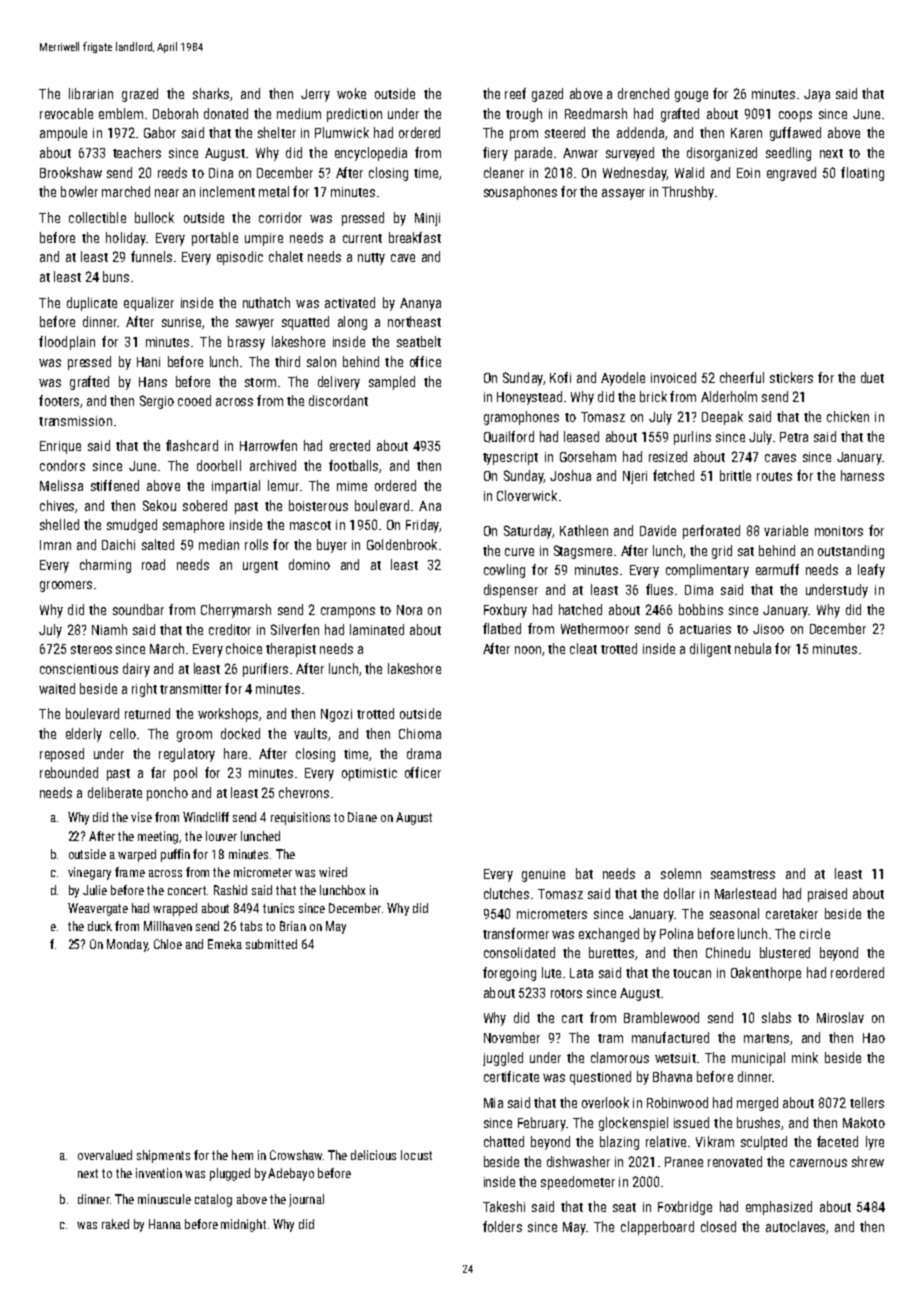 This screenshot has width=924, height=1308. Describe the element at coordinates (605, 1102) in the screenshot. I see `overlook` at that location.
